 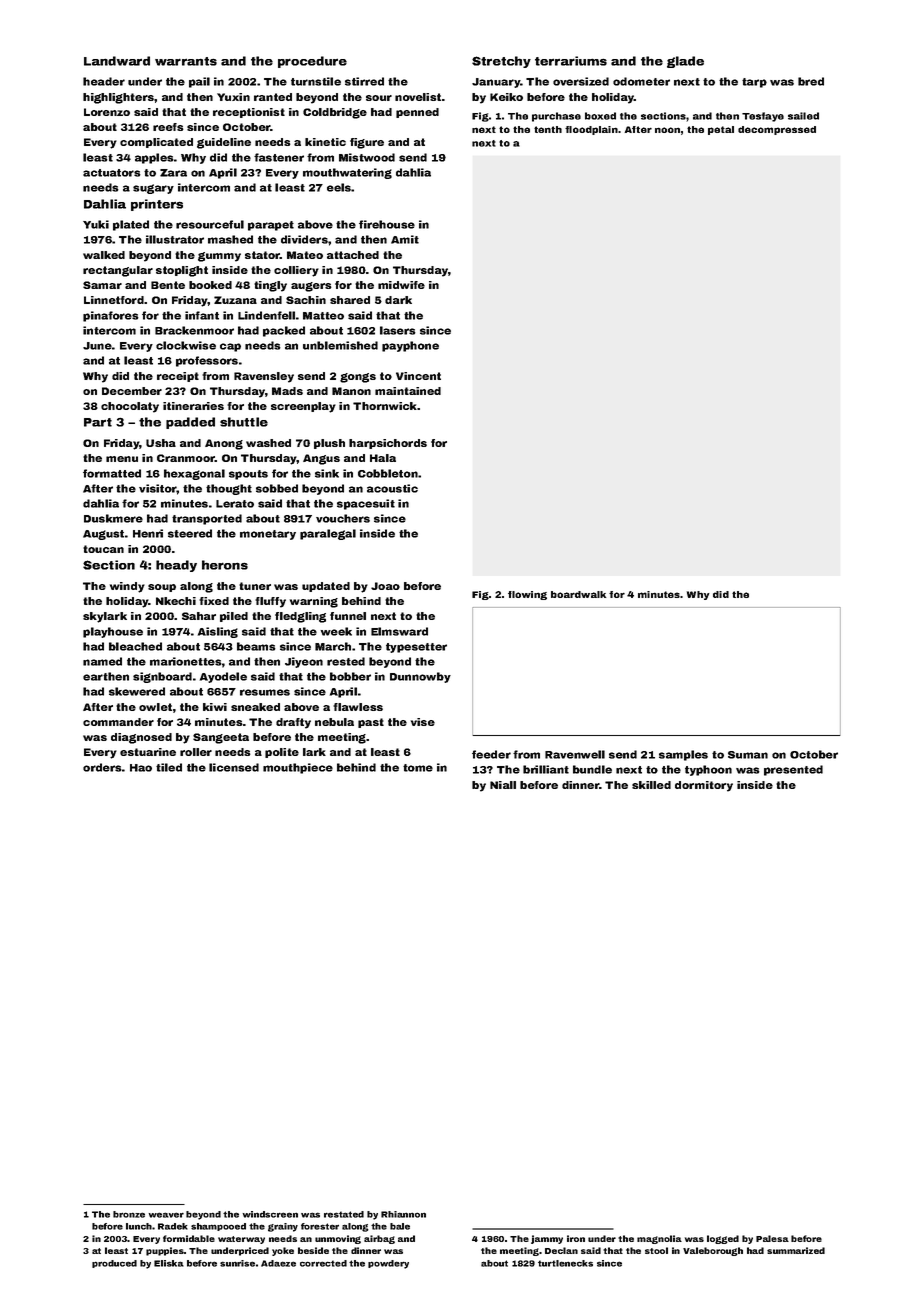 I want to click on cap, so click(x=230, y=347).
